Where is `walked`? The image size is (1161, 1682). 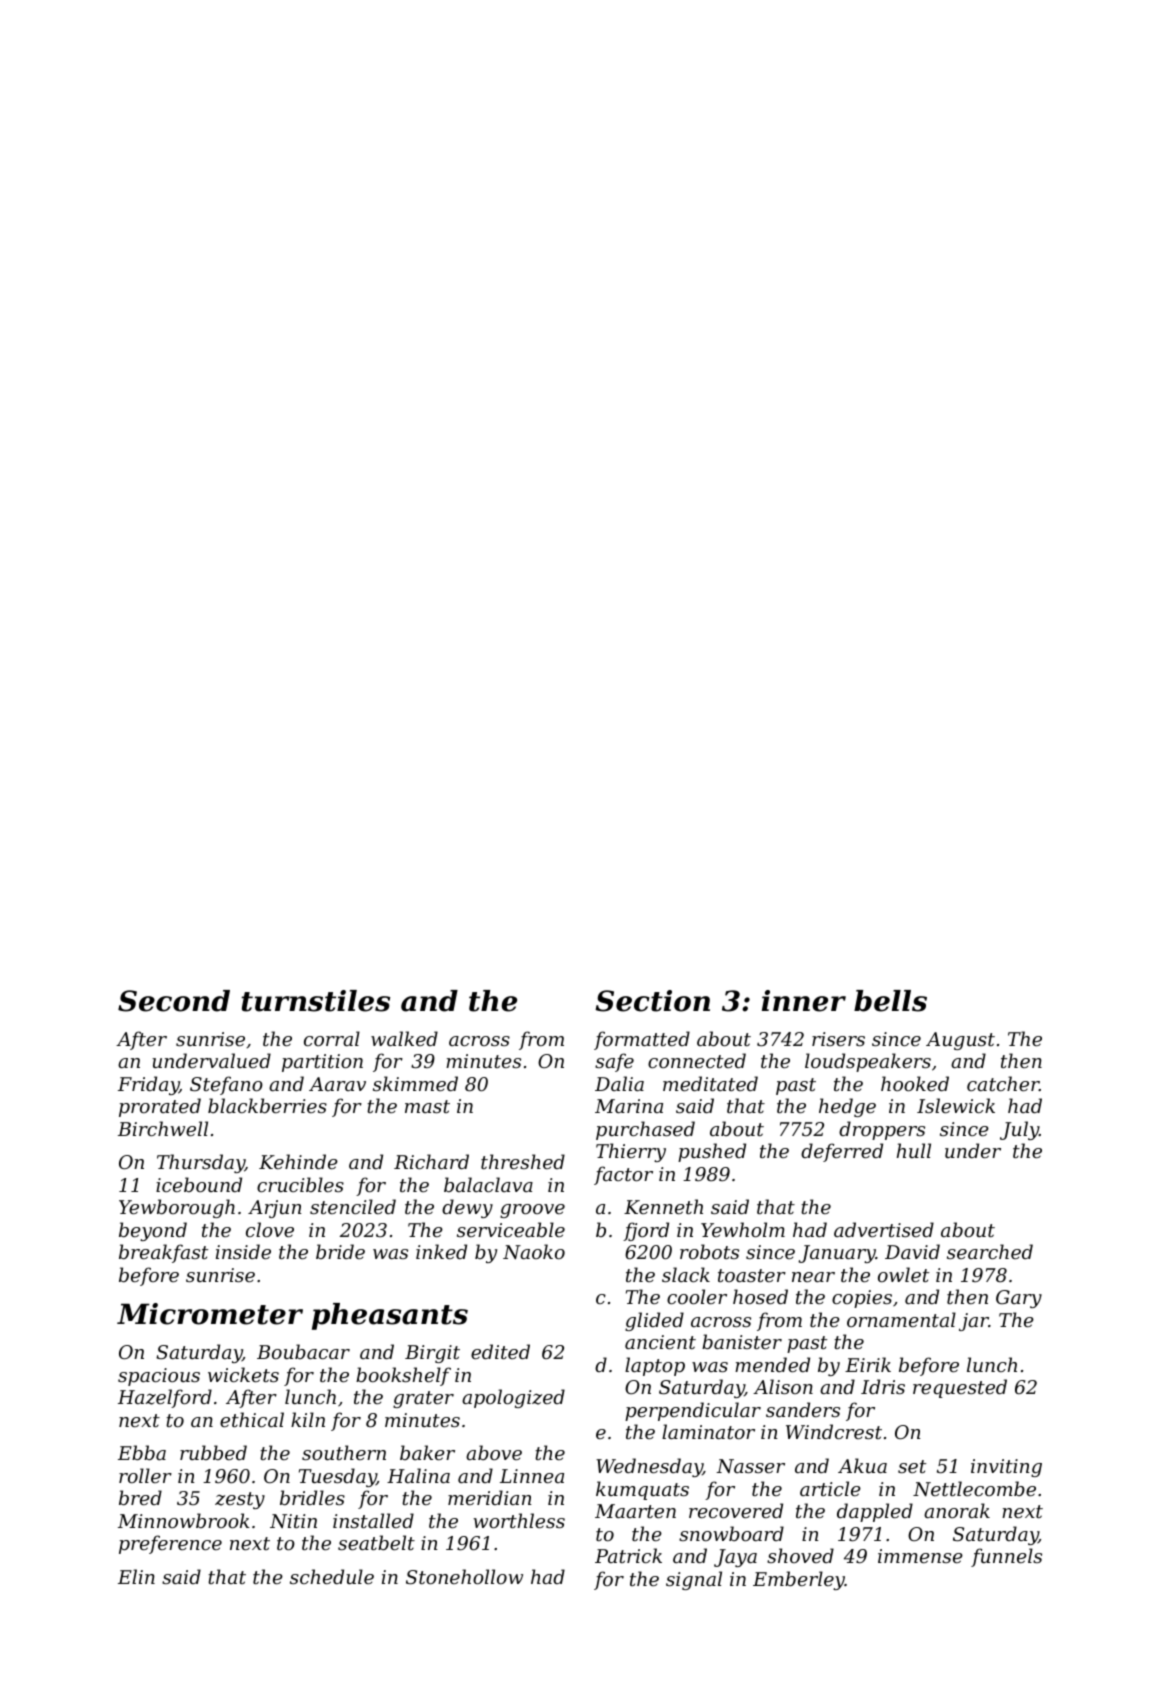
walked is located at coordinates (404, 1038).
